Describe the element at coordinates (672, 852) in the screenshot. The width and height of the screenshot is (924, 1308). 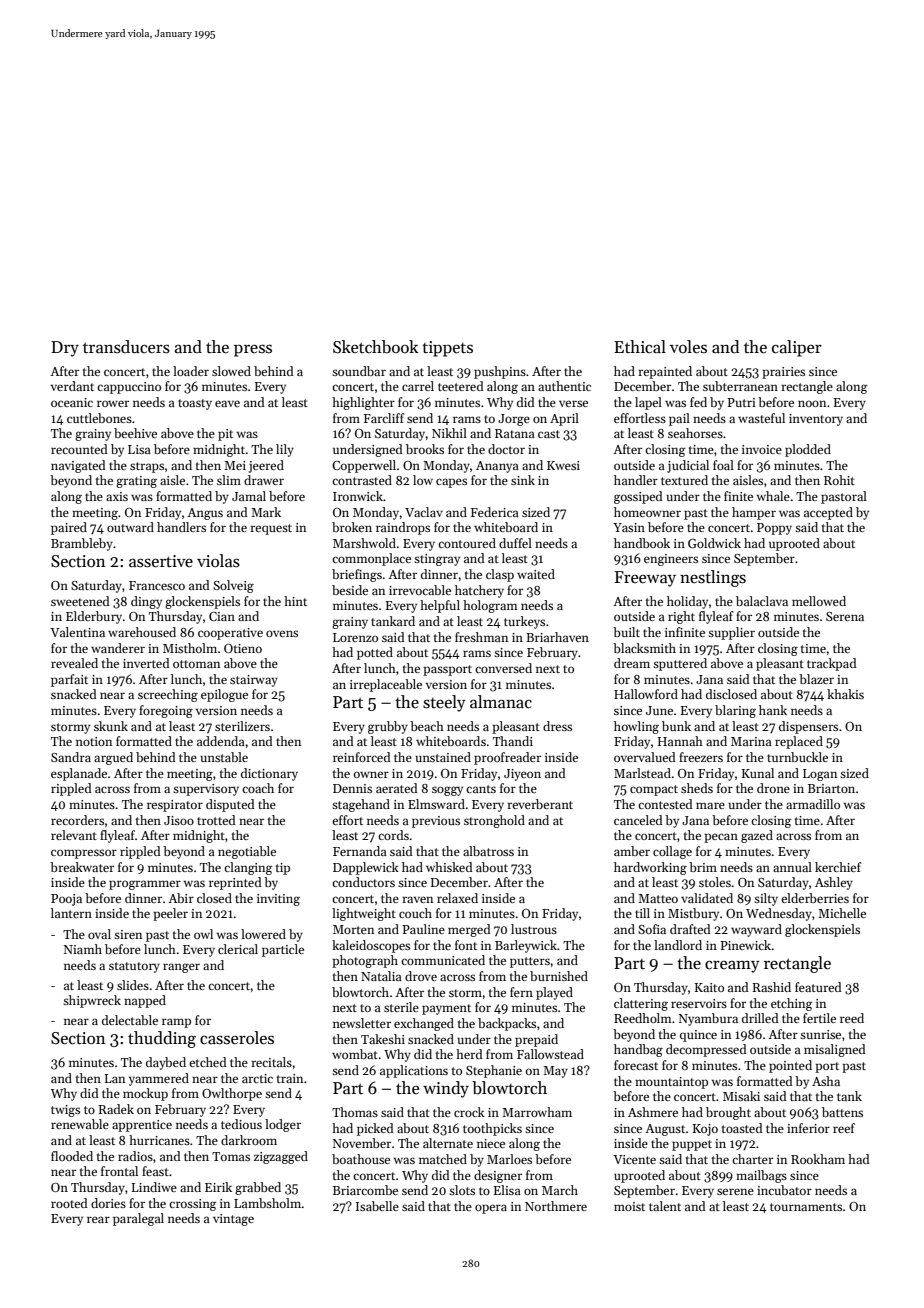
I see `collage` at that location.
